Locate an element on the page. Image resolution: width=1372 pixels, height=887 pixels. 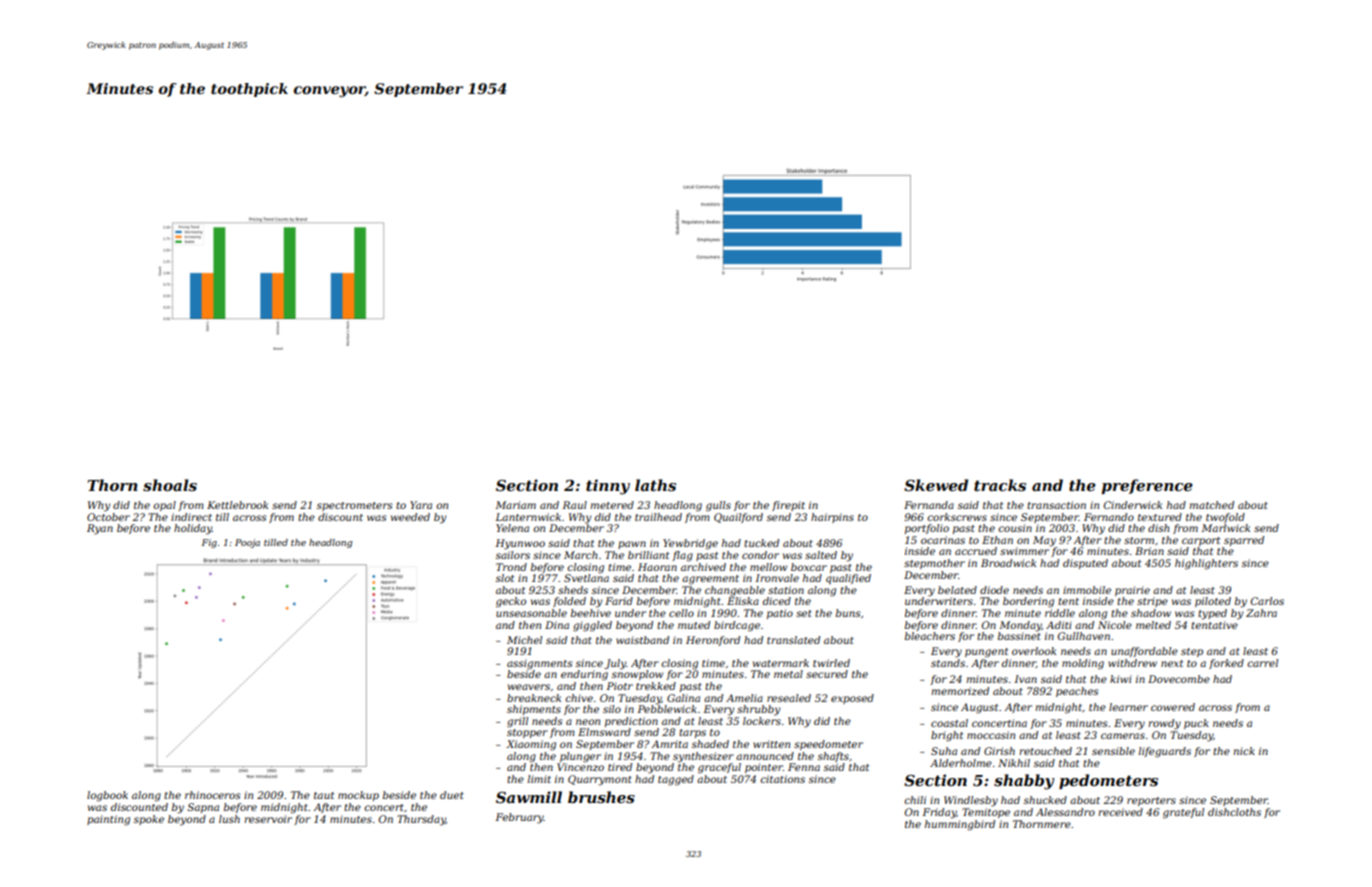
Svetlana is located at coordinates (586, 578).
